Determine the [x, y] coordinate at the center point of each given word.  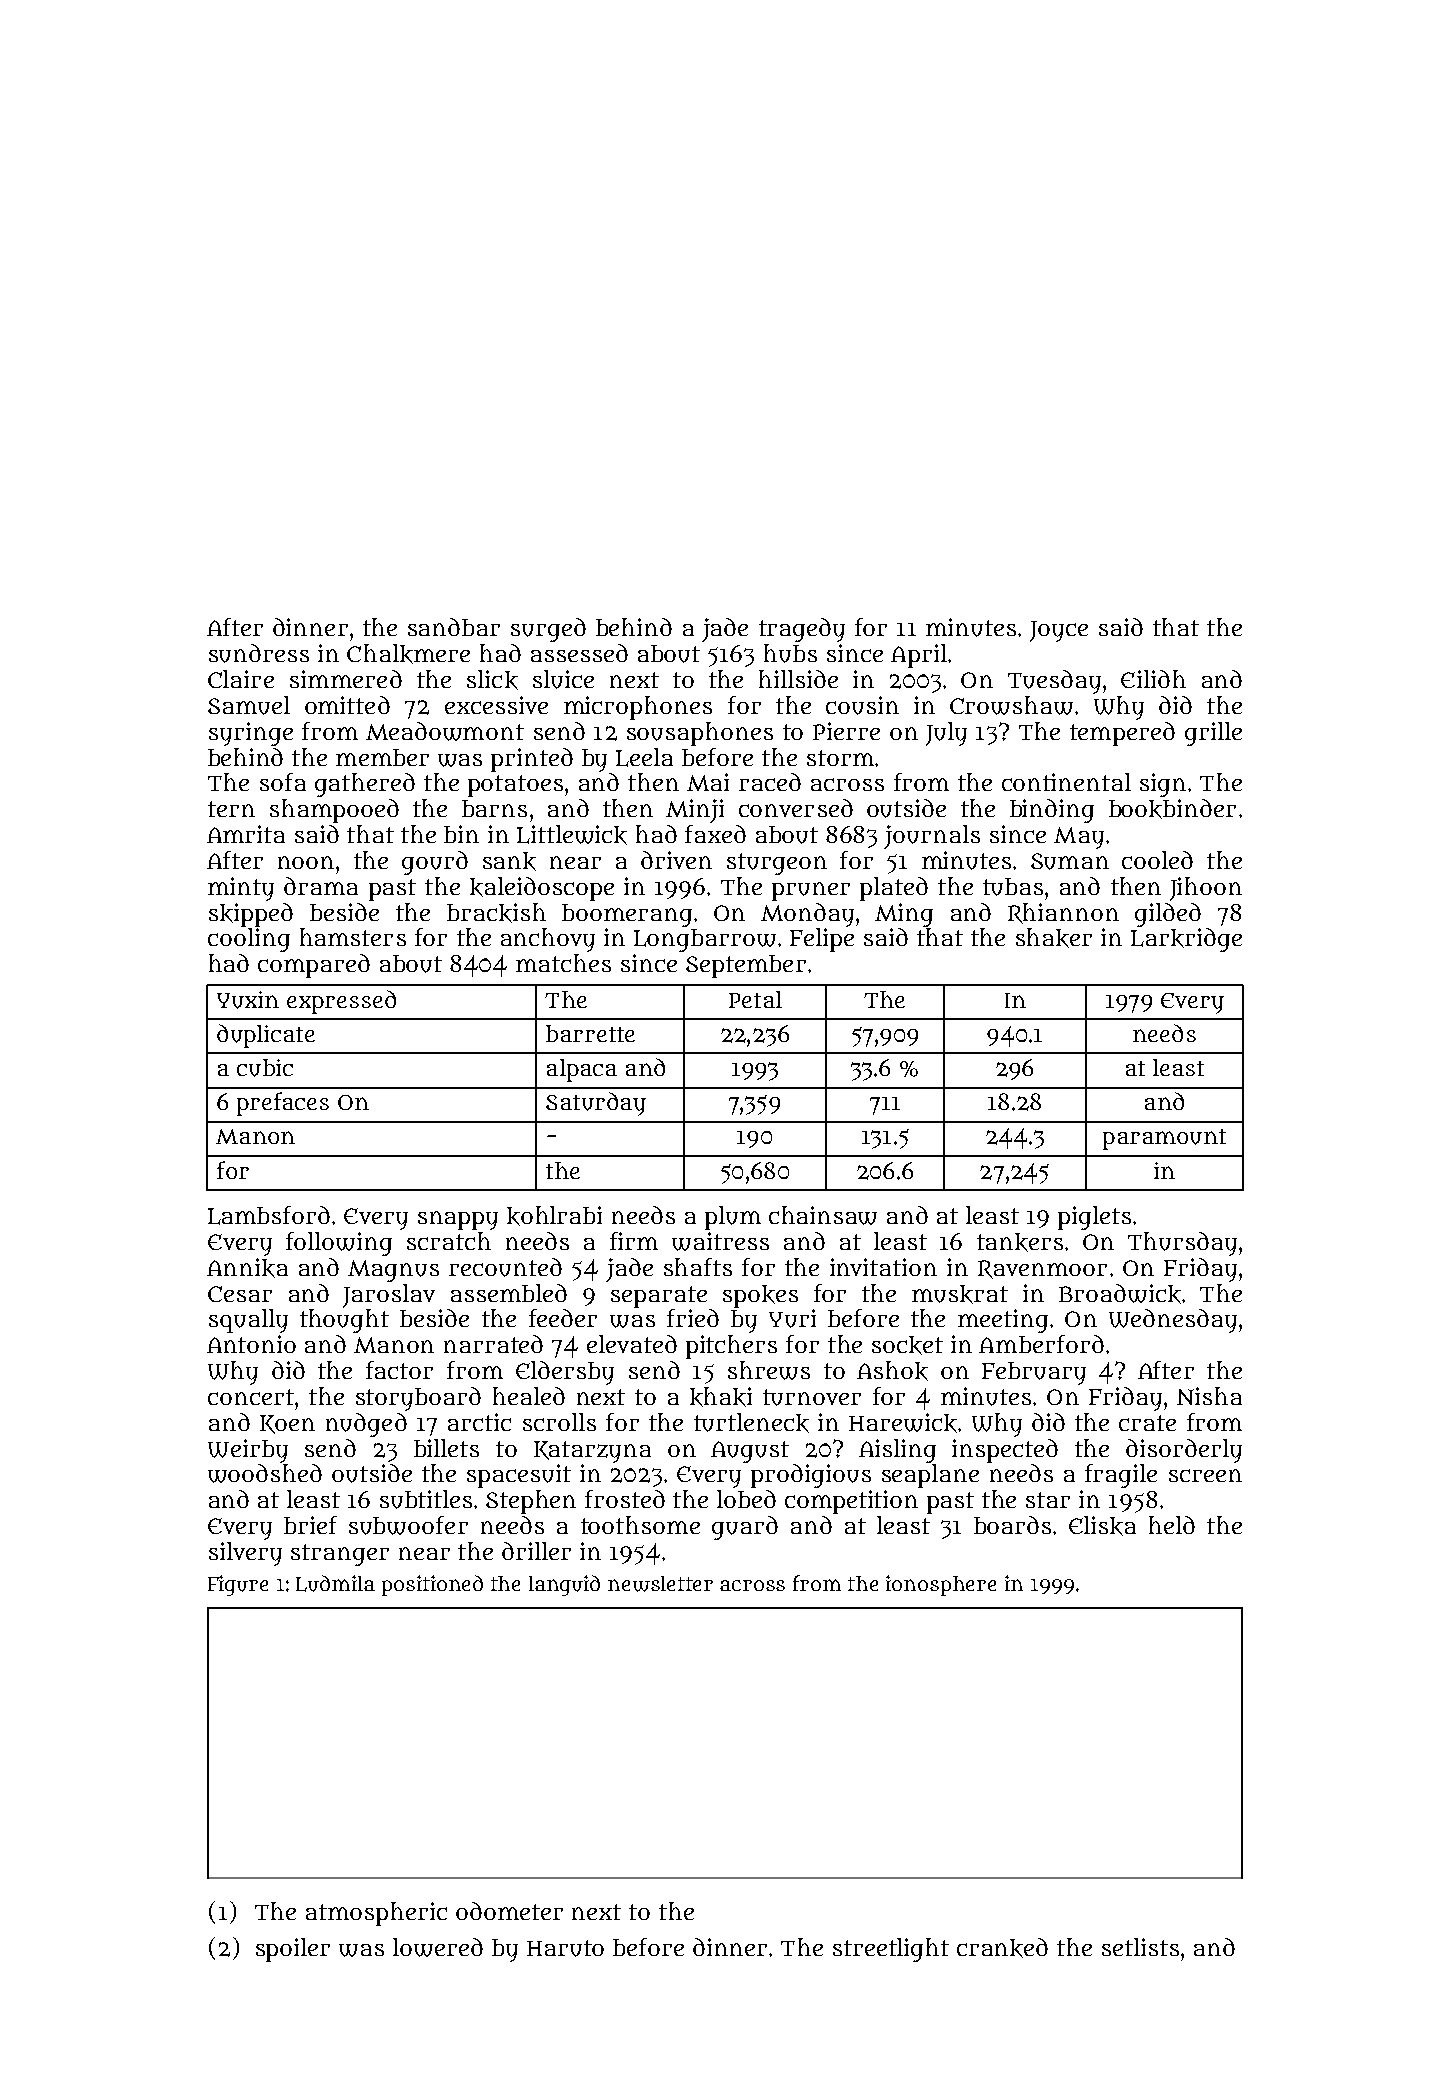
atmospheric [376, 1914]
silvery [245, 1554]
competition [851, 1502]
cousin [862, 705]
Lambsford [269, 1215]
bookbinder [1172, 809]
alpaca [582, 1070]
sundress [259, 653]
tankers [1020, 1242]
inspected [1005, 1451]
